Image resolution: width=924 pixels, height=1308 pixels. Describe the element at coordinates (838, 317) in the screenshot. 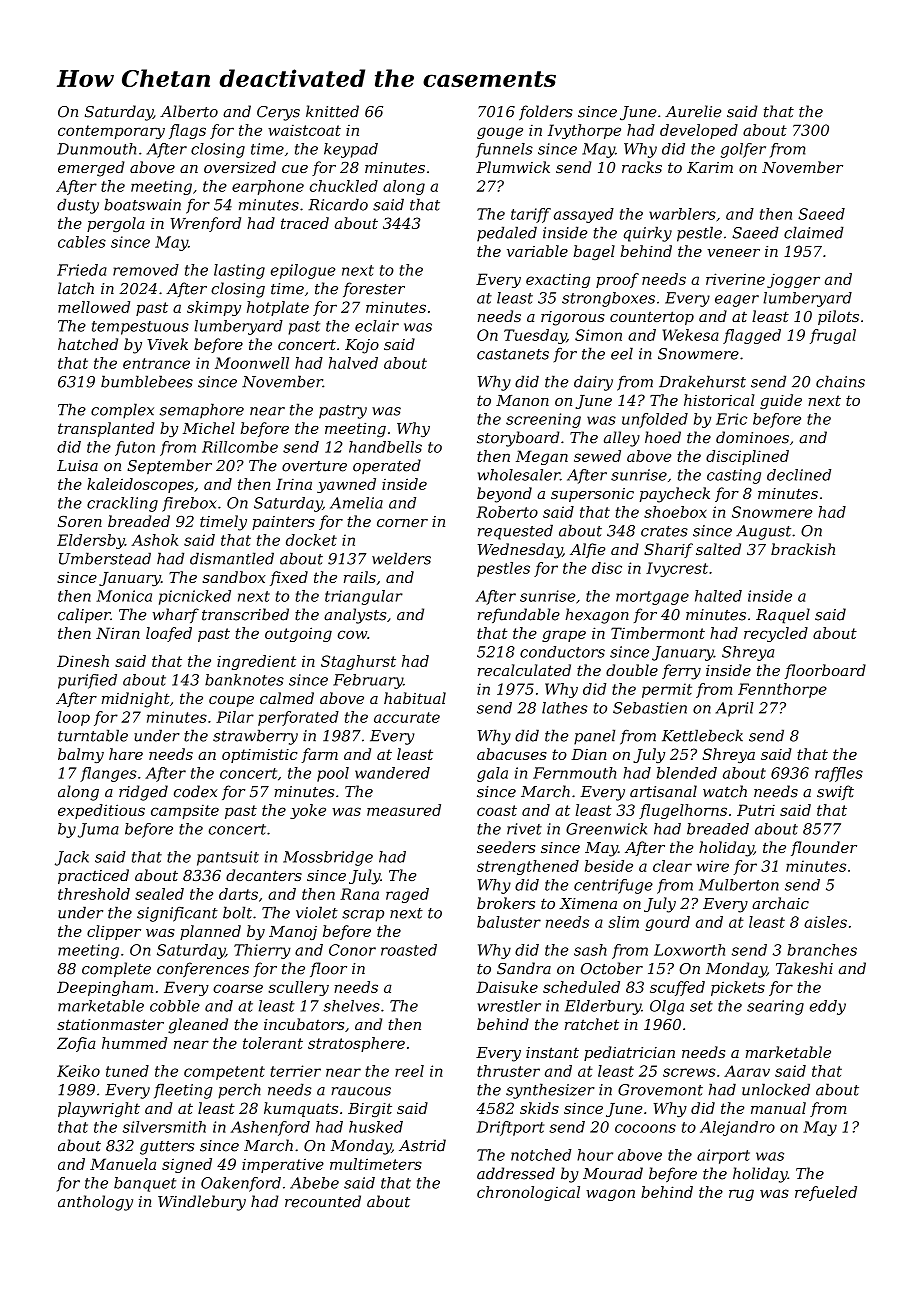

I see `pilots` at that location.
